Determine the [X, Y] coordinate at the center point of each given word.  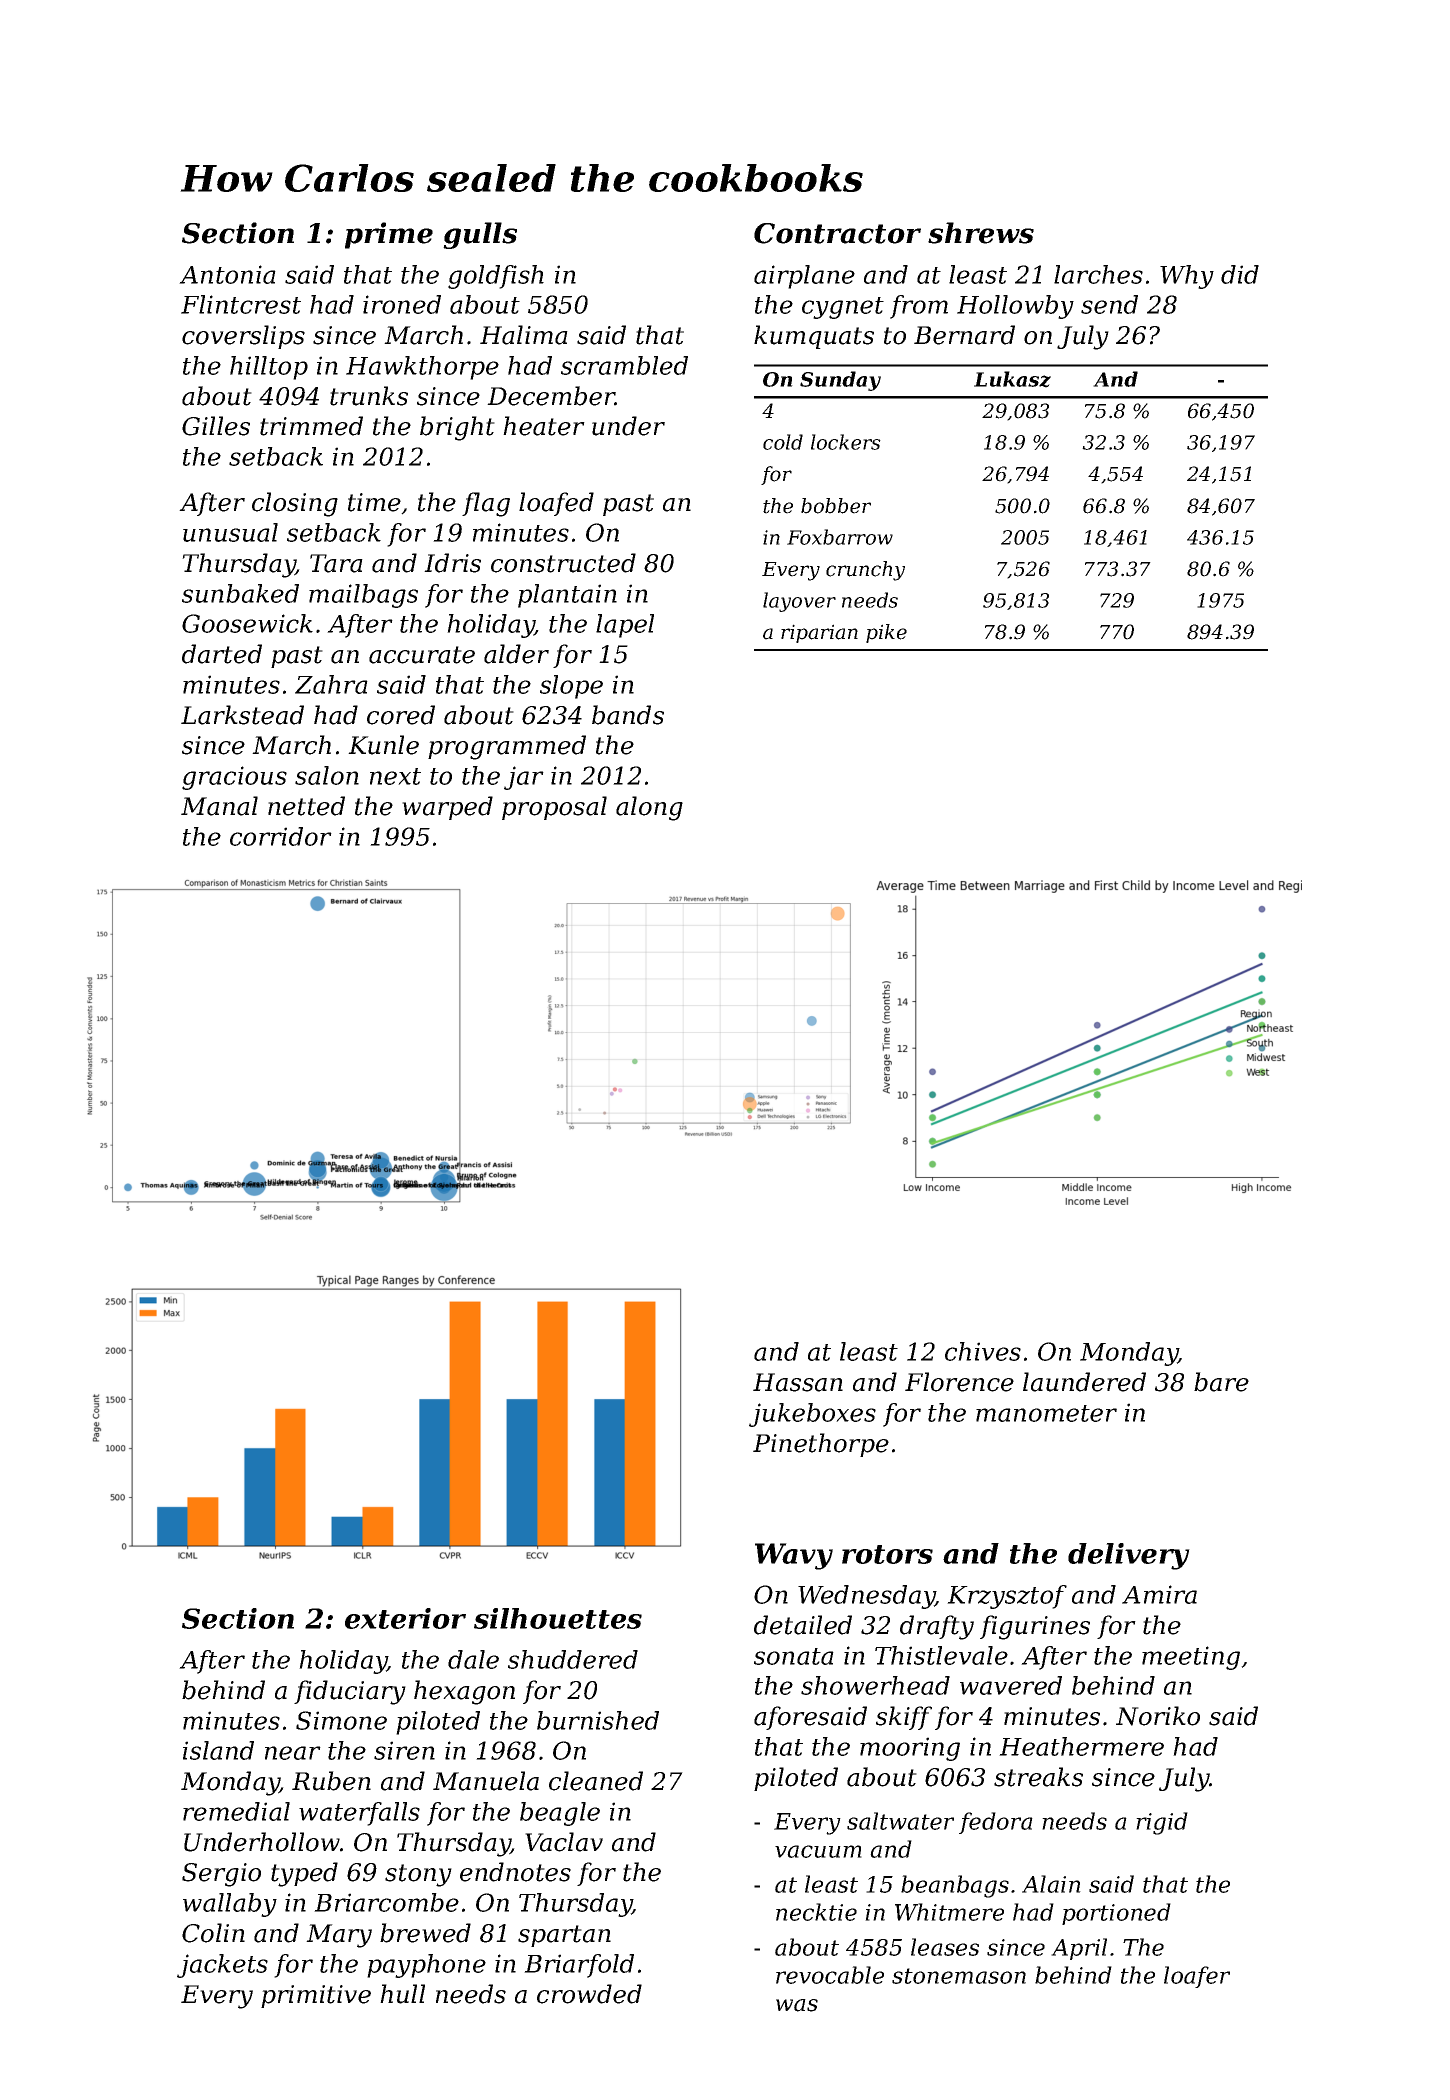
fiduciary [350, 1692]
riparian [819, 633]
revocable [830, 1975]
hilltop [269, 368]
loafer [1197, 1977]
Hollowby [1015, 307]
